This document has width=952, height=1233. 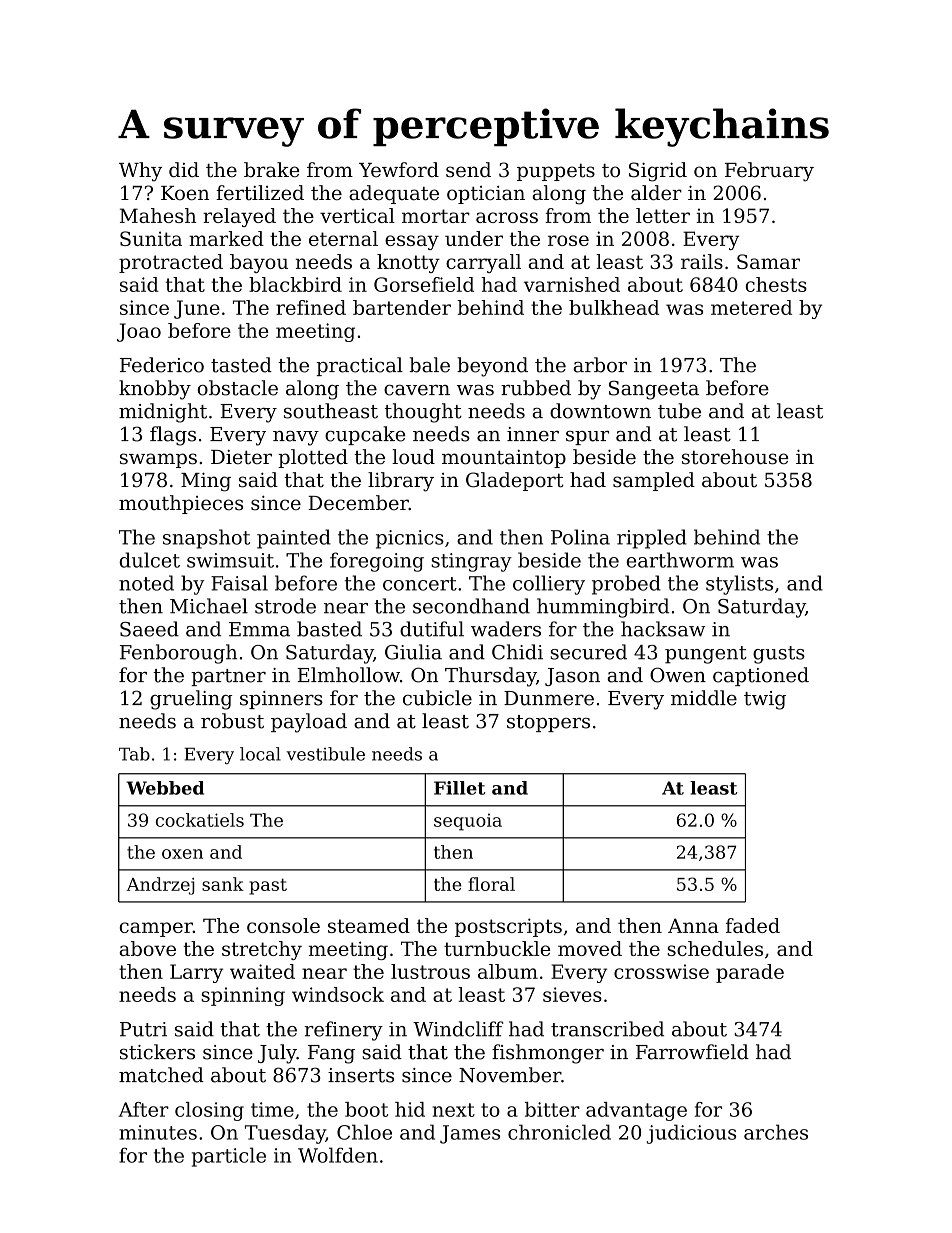 I want to click on hacksaw, so click(x=663, y=629).
